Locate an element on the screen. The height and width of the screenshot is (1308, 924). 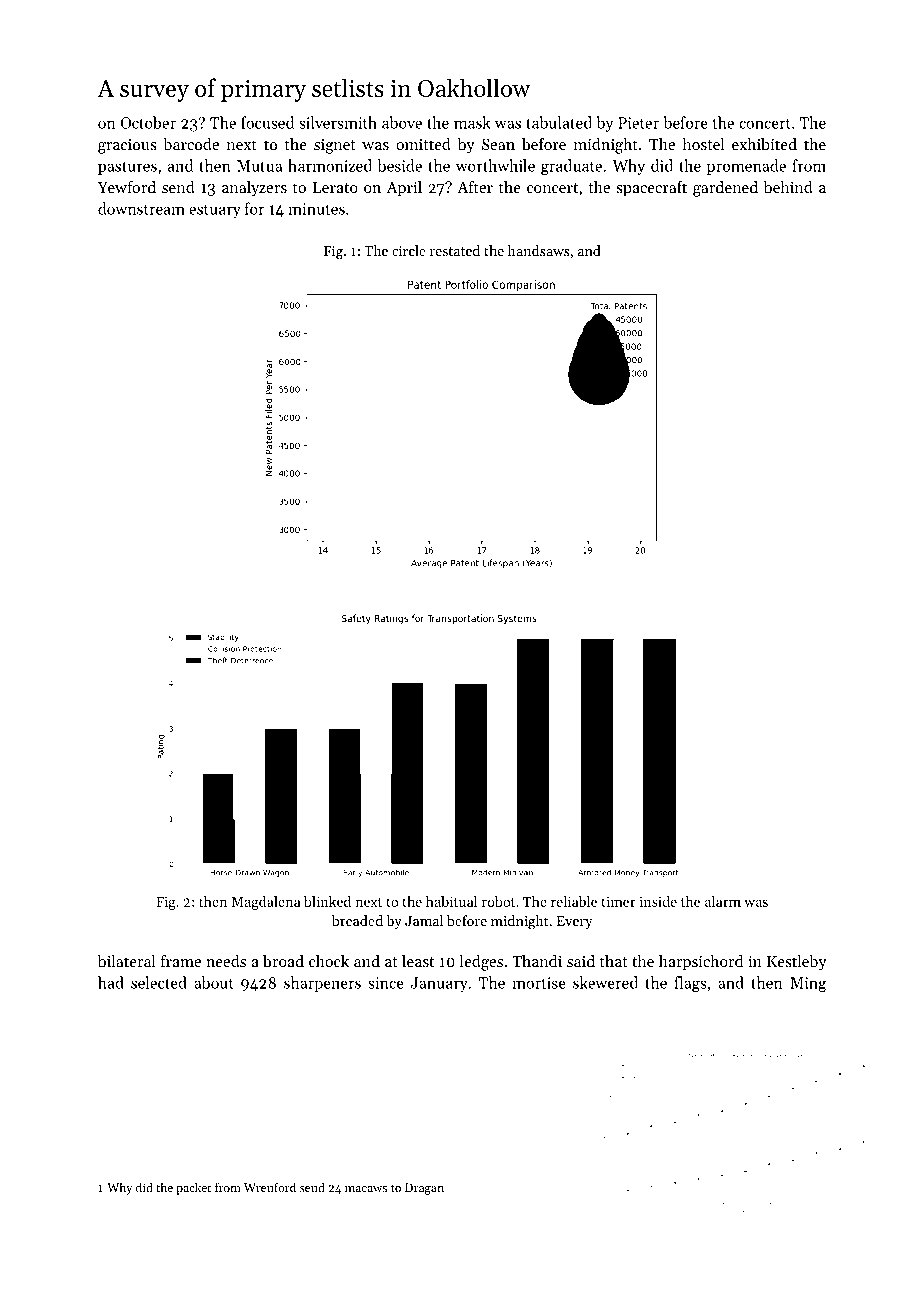
flags is located at coordinates (691, 984).
